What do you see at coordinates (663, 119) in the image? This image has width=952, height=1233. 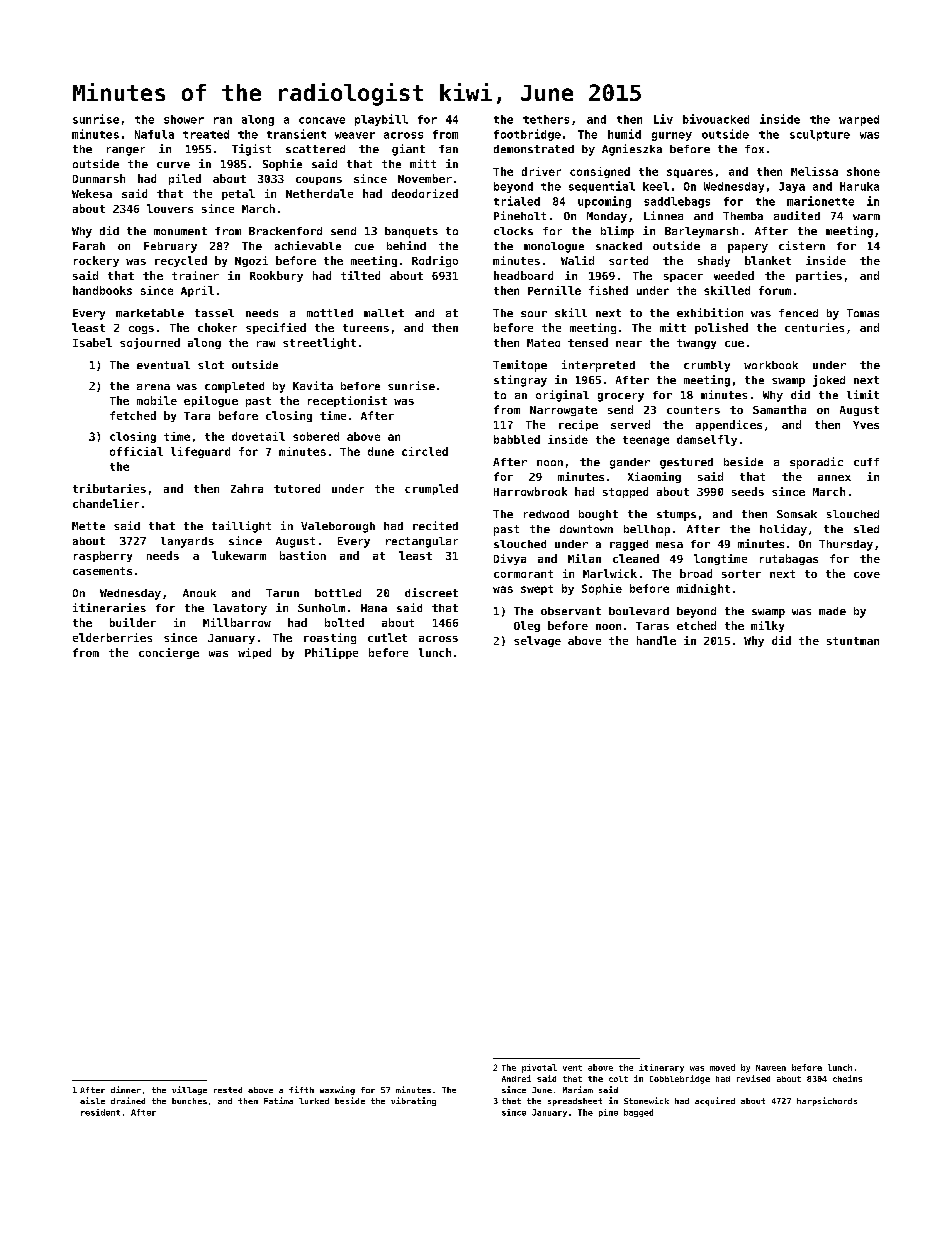 I see `Liv` at bounding box center [663, 119].
